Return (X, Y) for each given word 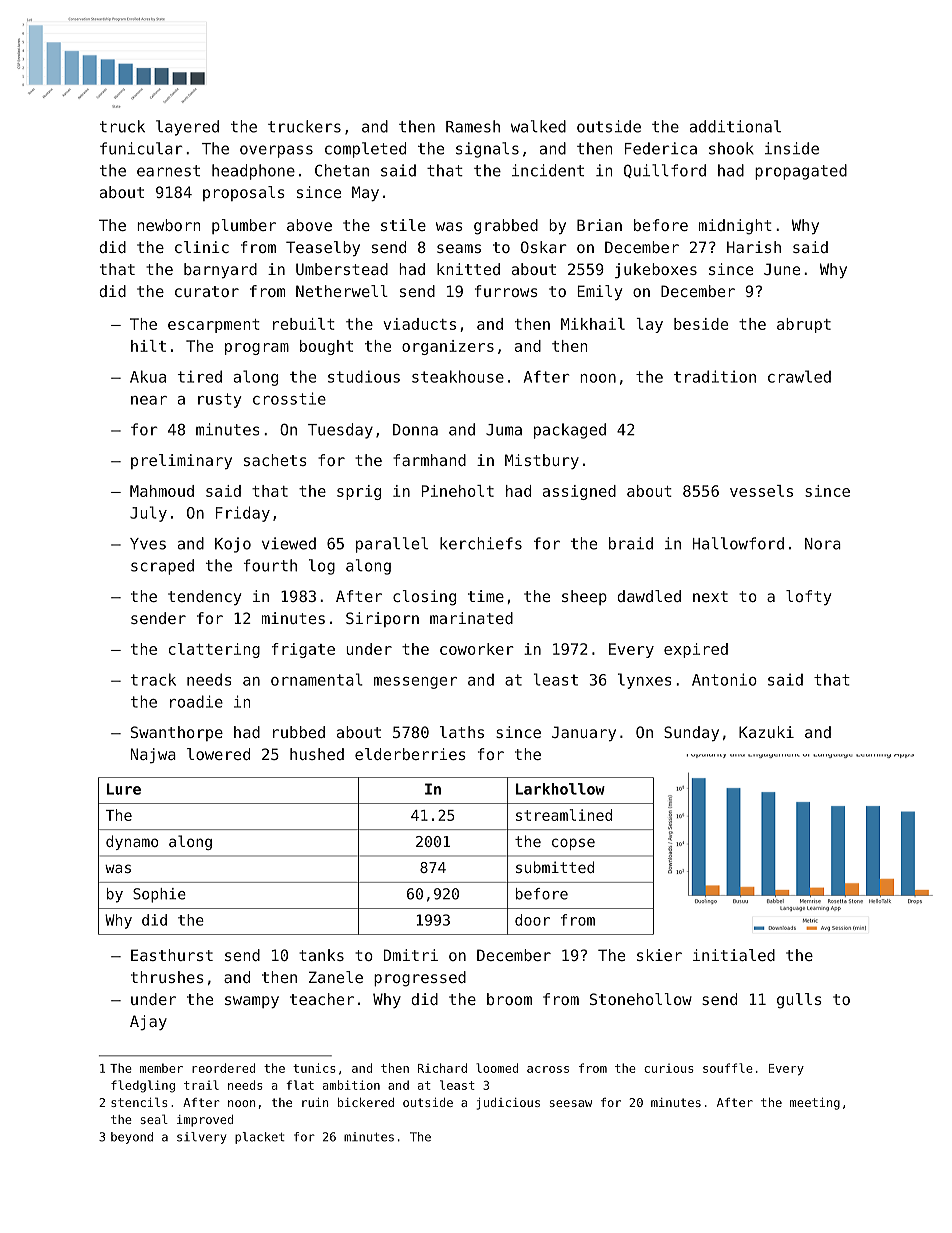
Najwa (153, 755)
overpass (276, 151)
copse (573, 844)
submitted (555, 867)
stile (403, 225)
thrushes (167, 977)
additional (735, 126)
